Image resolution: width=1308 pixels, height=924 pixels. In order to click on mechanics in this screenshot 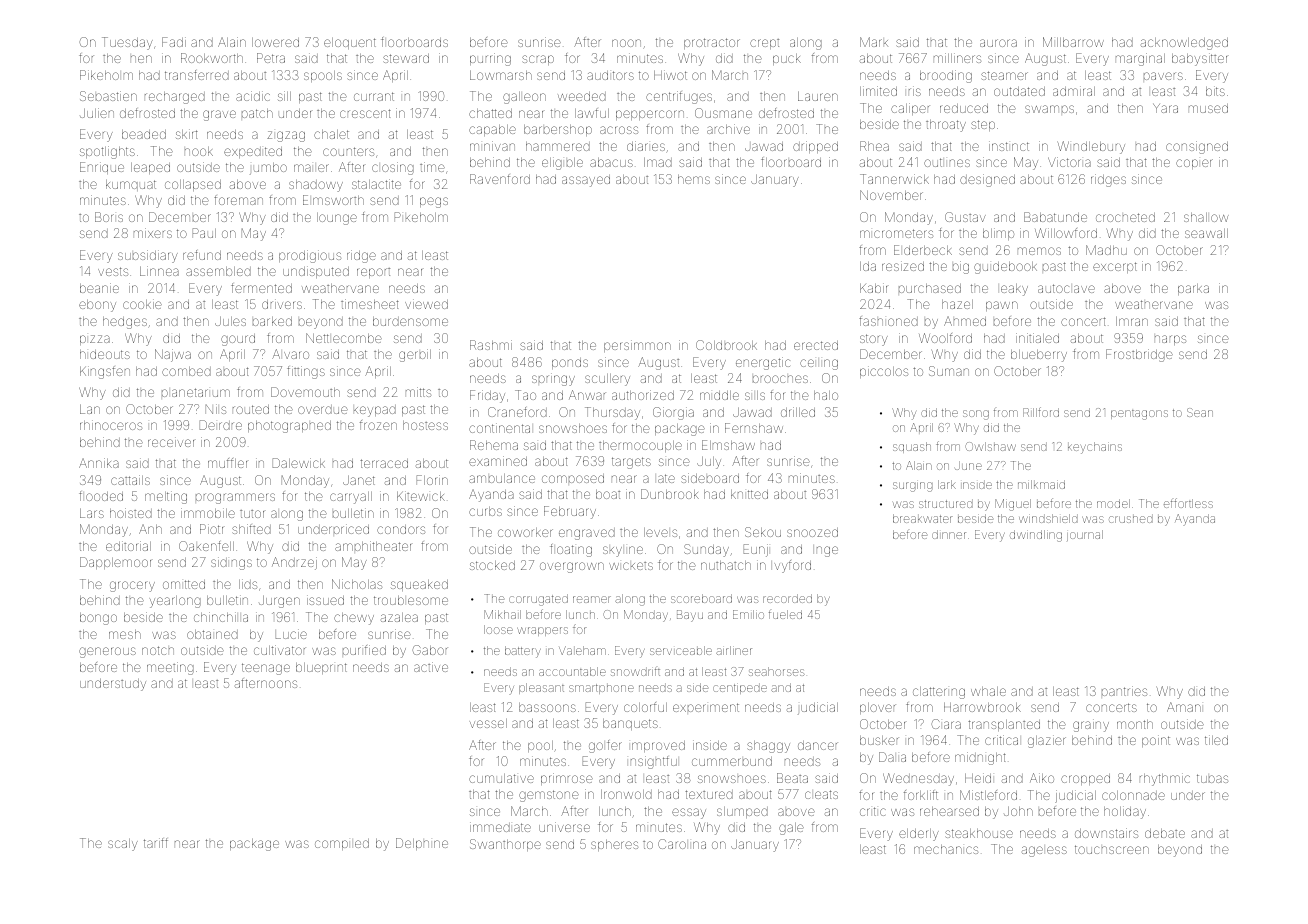, I will do `click(946, 849)`.
